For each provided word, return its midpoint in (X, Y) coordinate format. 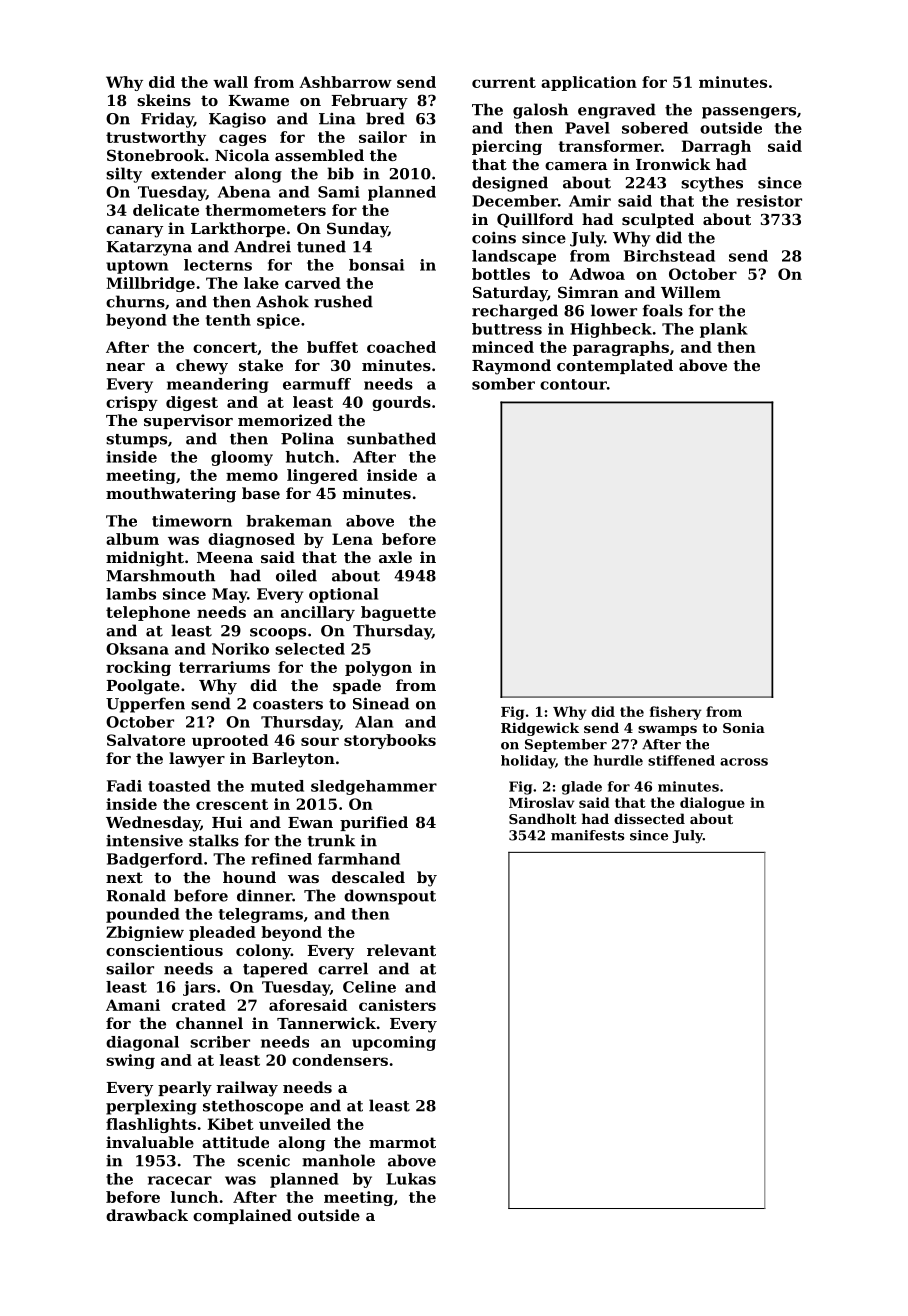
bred (385, 118)
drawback (147, 1215)
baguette (398, 613)
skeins (164, 100)
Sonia (744, 728)
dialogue (712, 804)
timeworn (192, 521)
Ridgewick (540, 729)
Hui (227, 822)
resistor (769, 201)
